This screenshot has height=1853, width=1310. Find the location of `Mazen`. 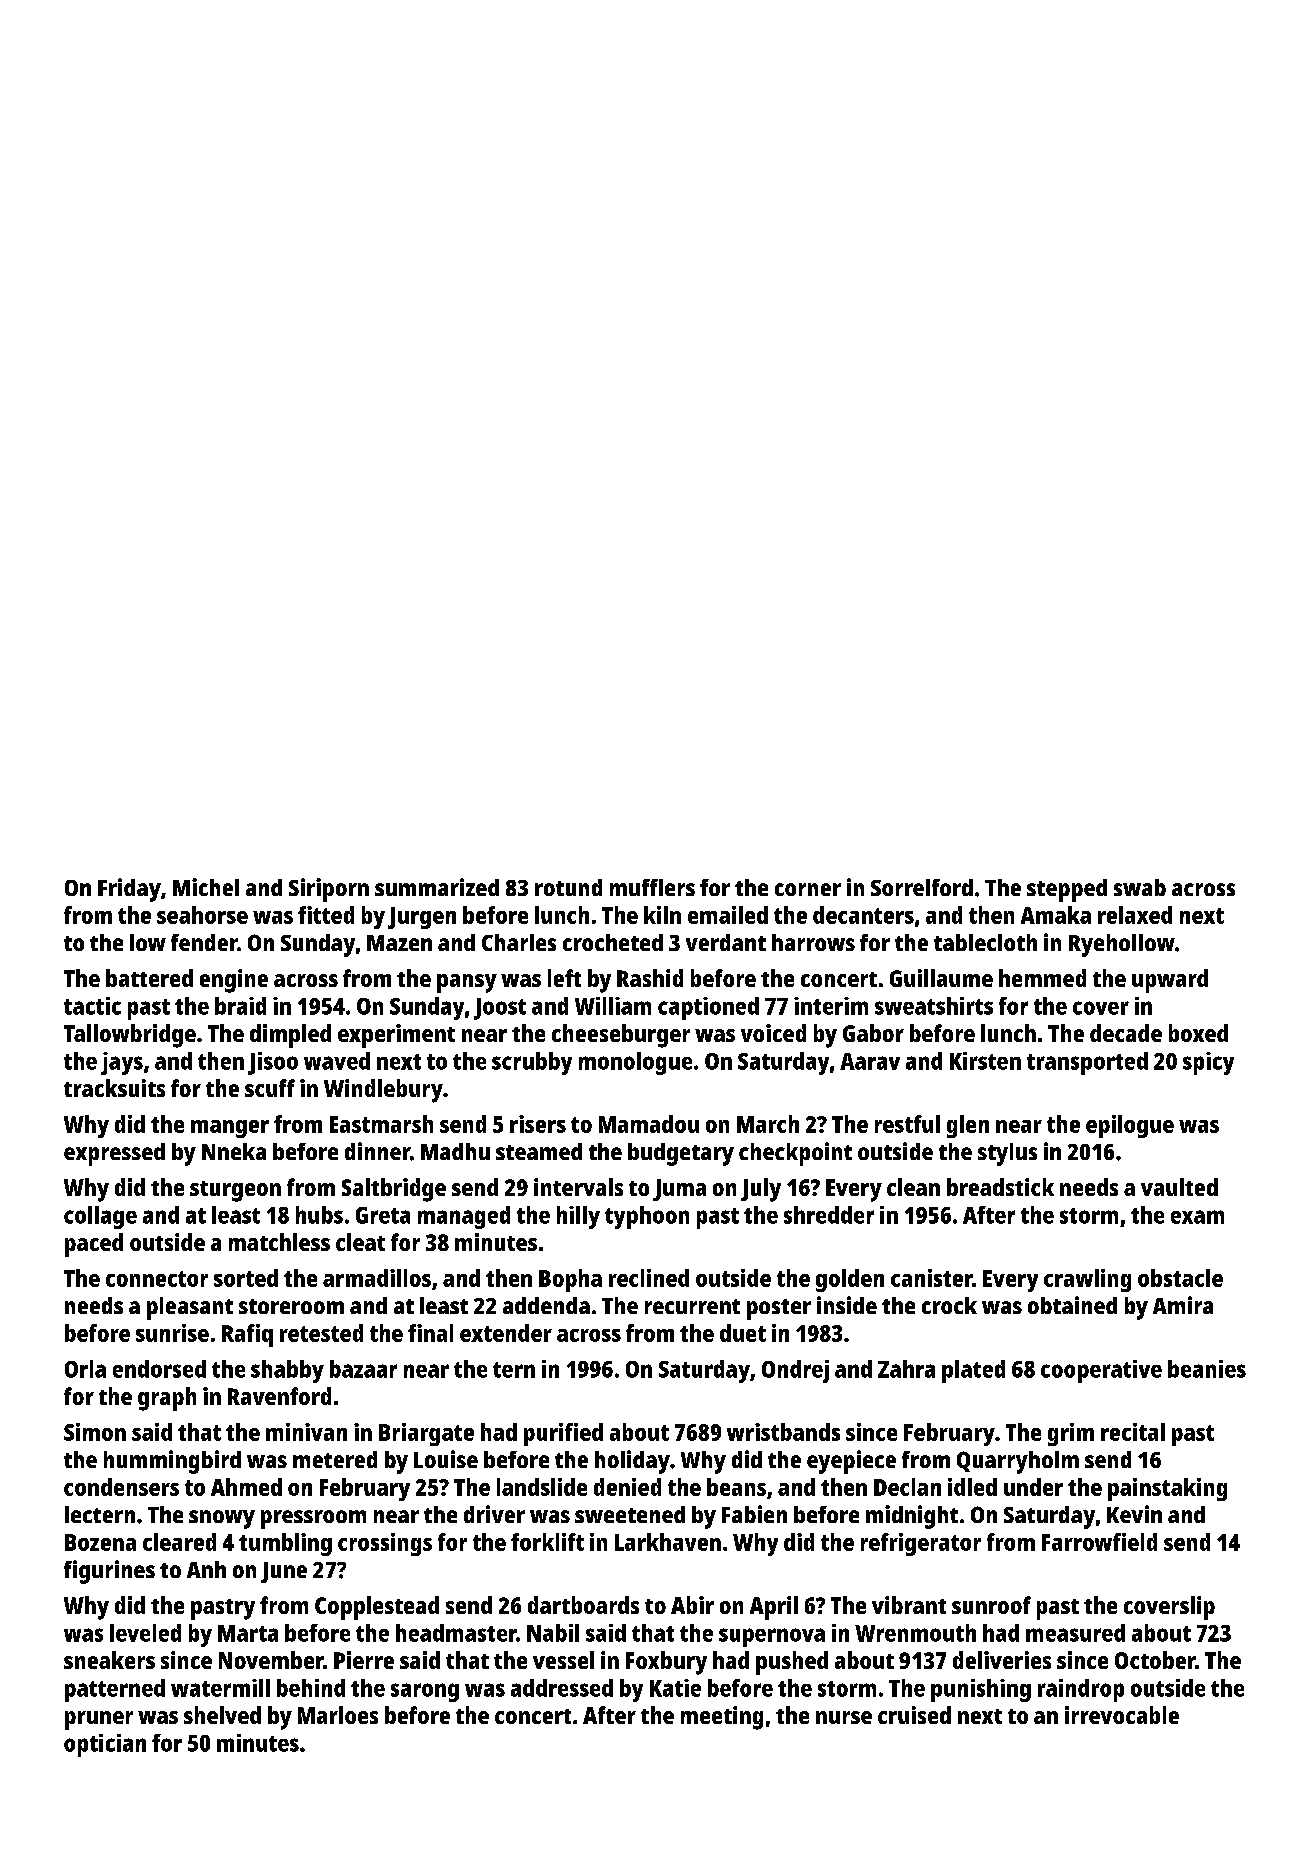

Mazen is located at coordinates (399, 943).
